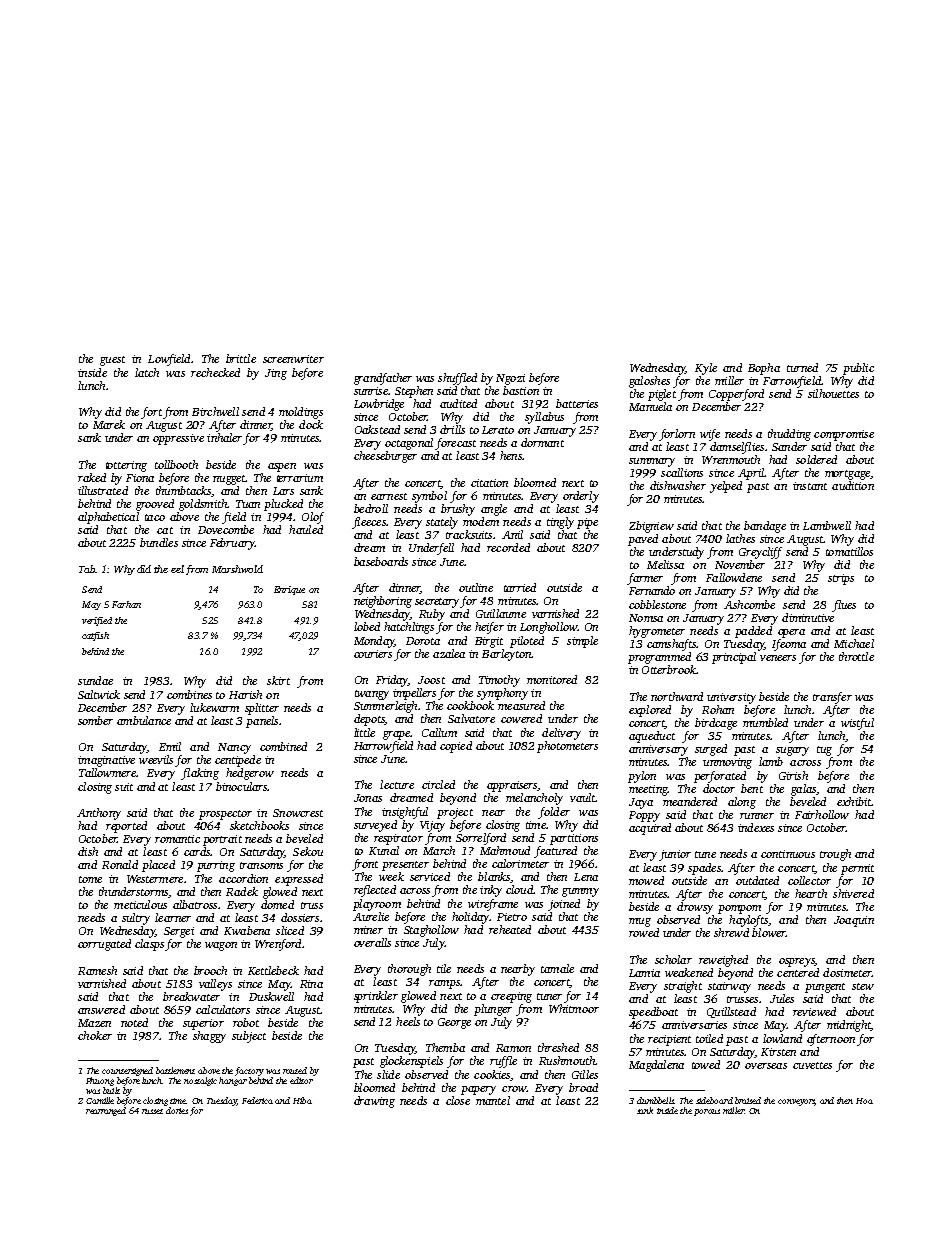  What do you see at coordinates (238, 761) in the screenshot?
I see `centipede` at bounding box center [238, 761].
